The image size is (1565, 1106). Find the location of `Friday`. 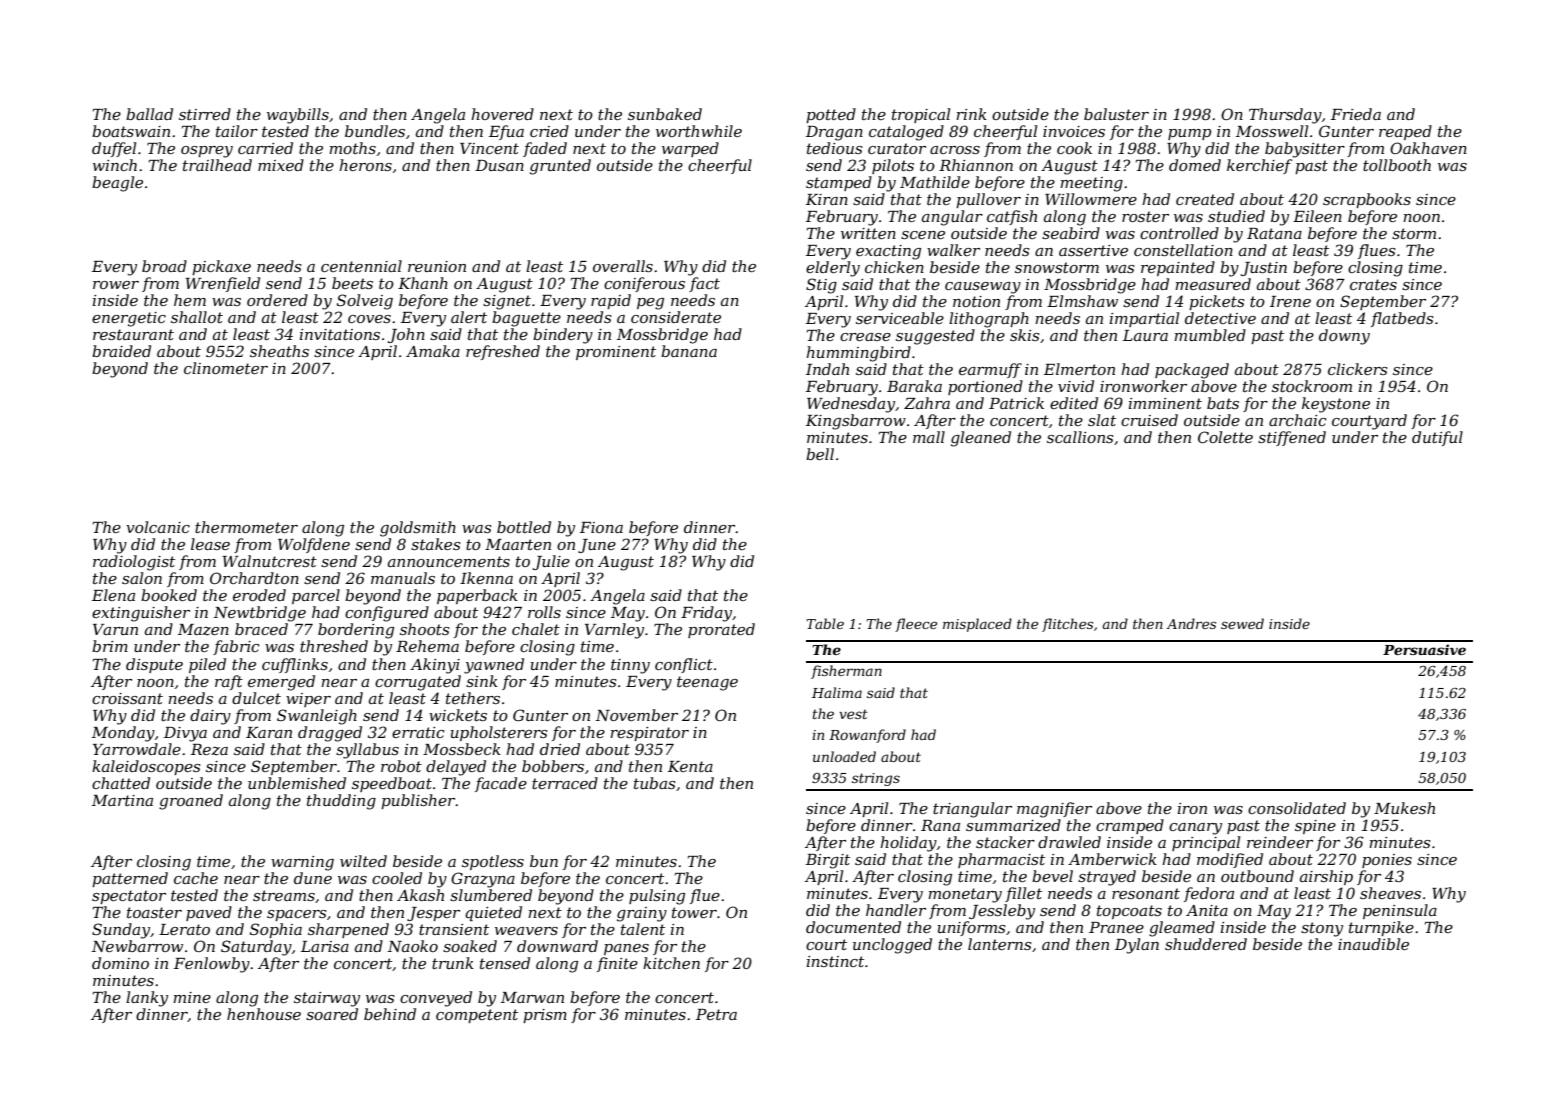

Friday is located at coordinates (706, 614).
